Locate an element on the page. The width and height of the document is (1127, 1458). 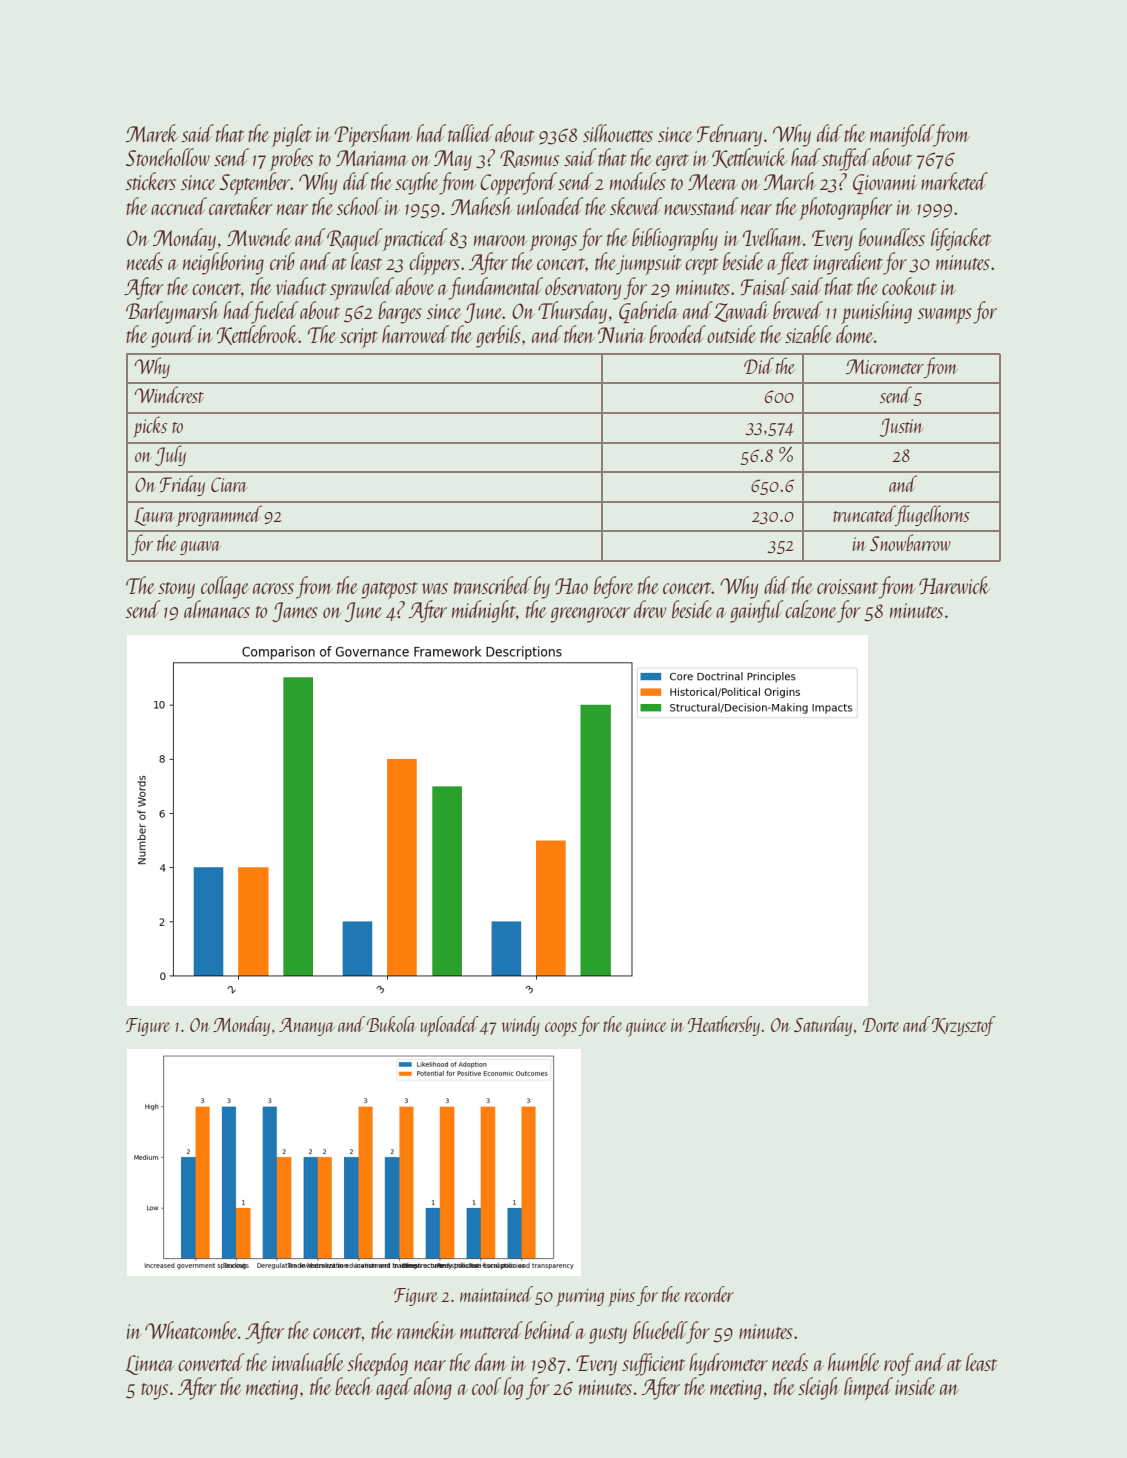
uploaded is located at coordinates (449, 1026).
